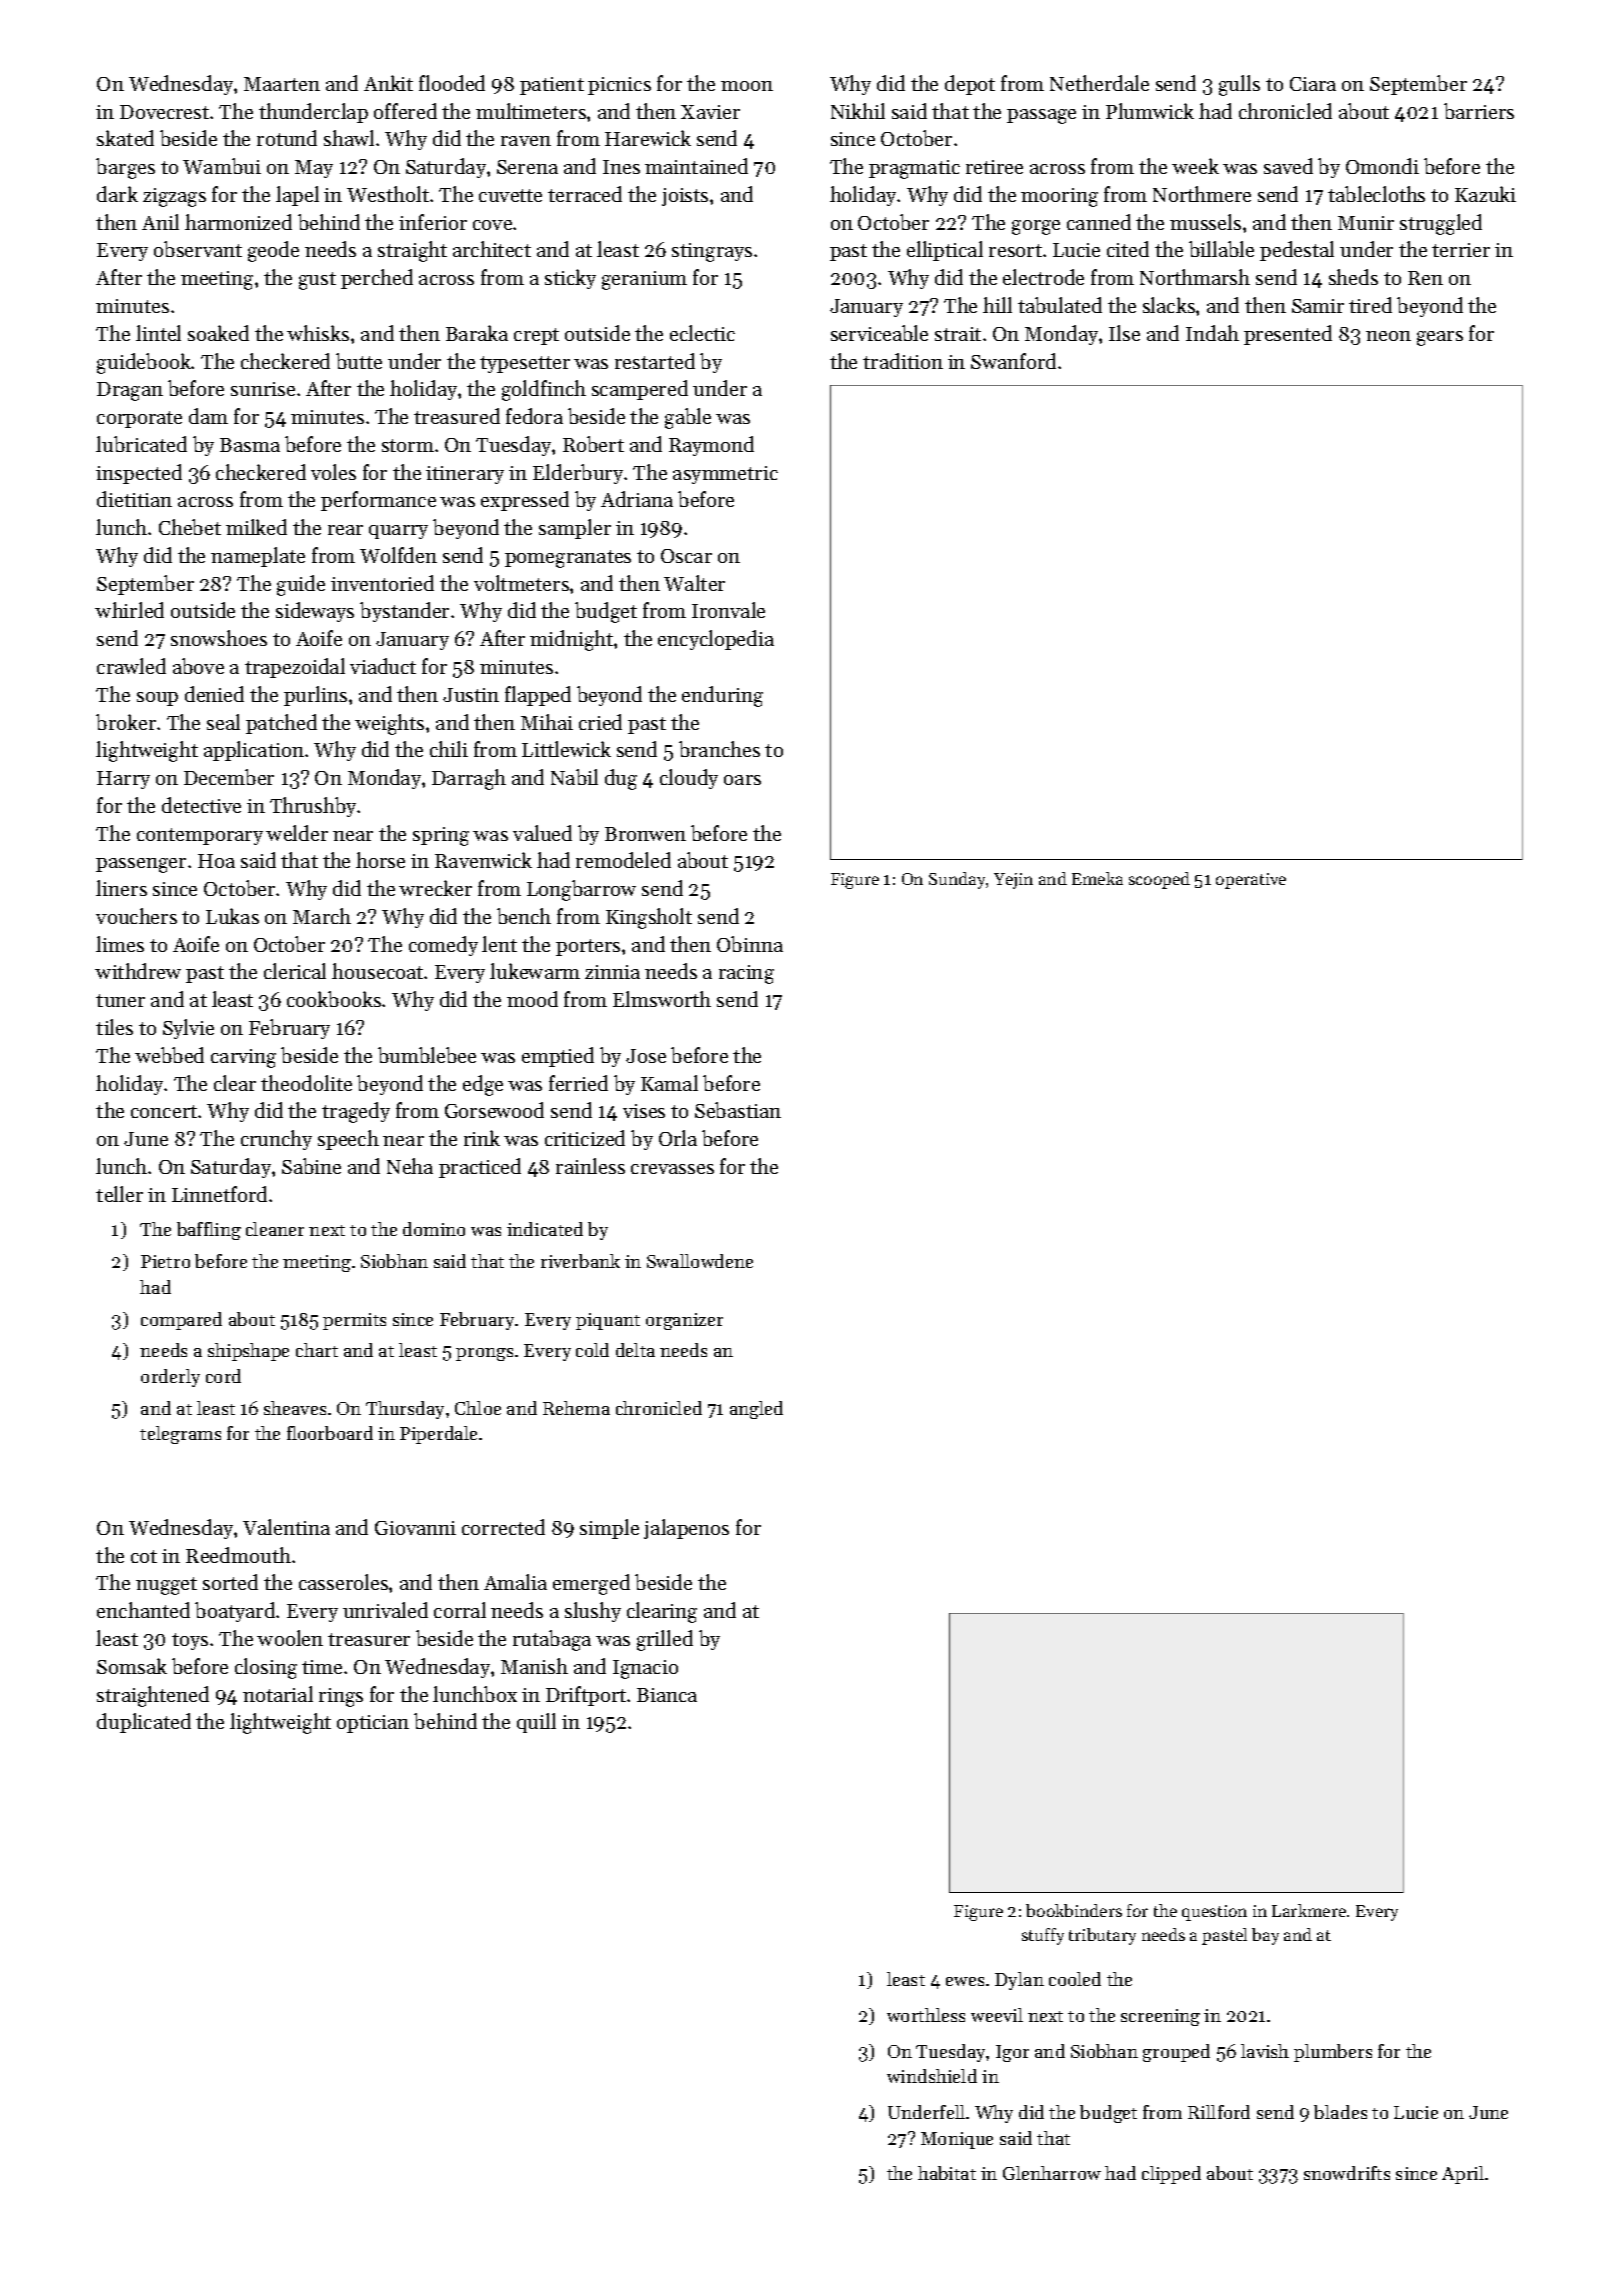 Image resolution: width=1620 pixels, height=2292 pixels. What do you see at coordinates (388, 83) in the screenshot?
I see `Ankit` at bounding box center [388, 83].
